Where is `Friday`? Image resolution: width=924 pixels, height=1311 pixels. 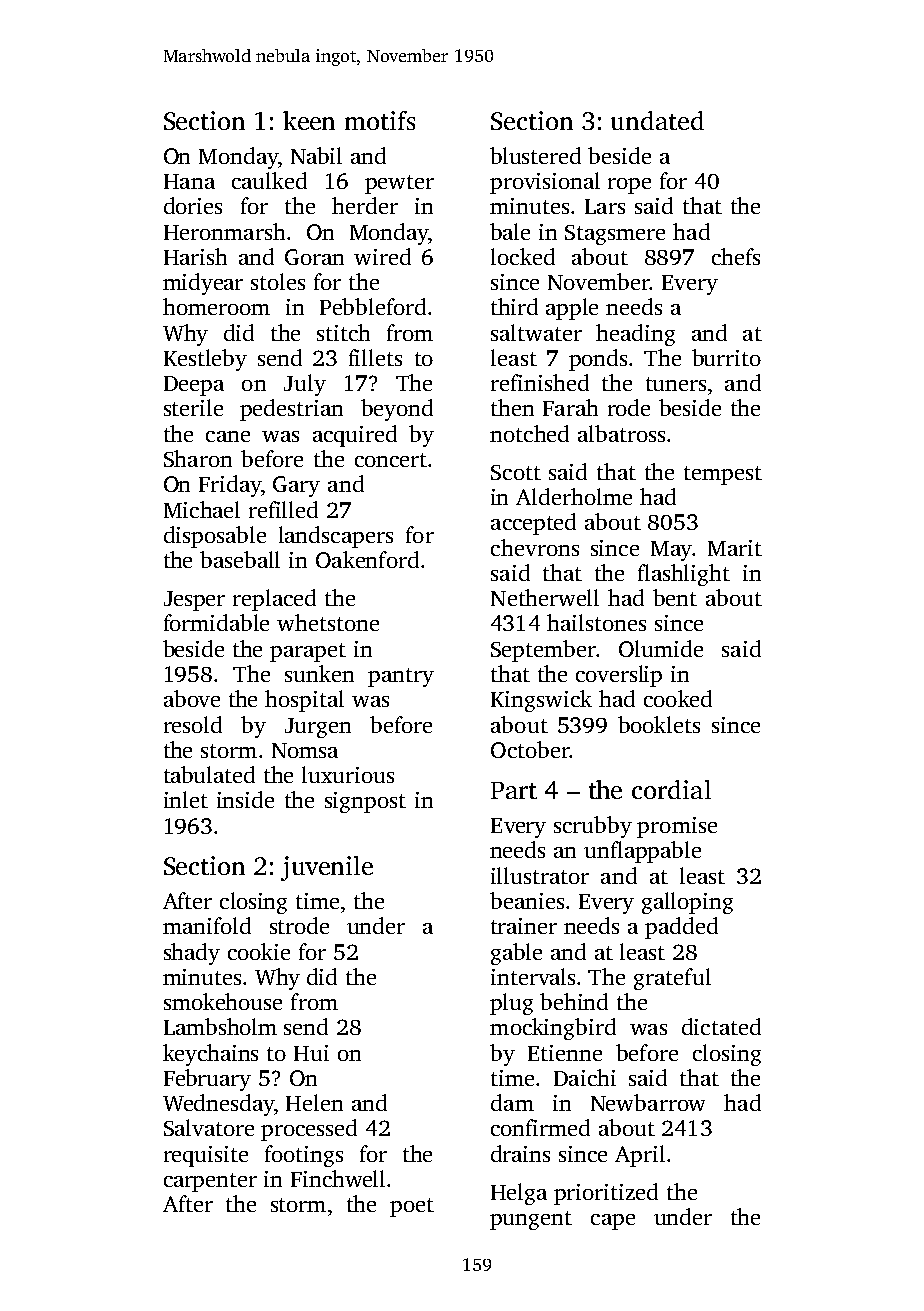 Friday is located at coordinates (230, 486).
